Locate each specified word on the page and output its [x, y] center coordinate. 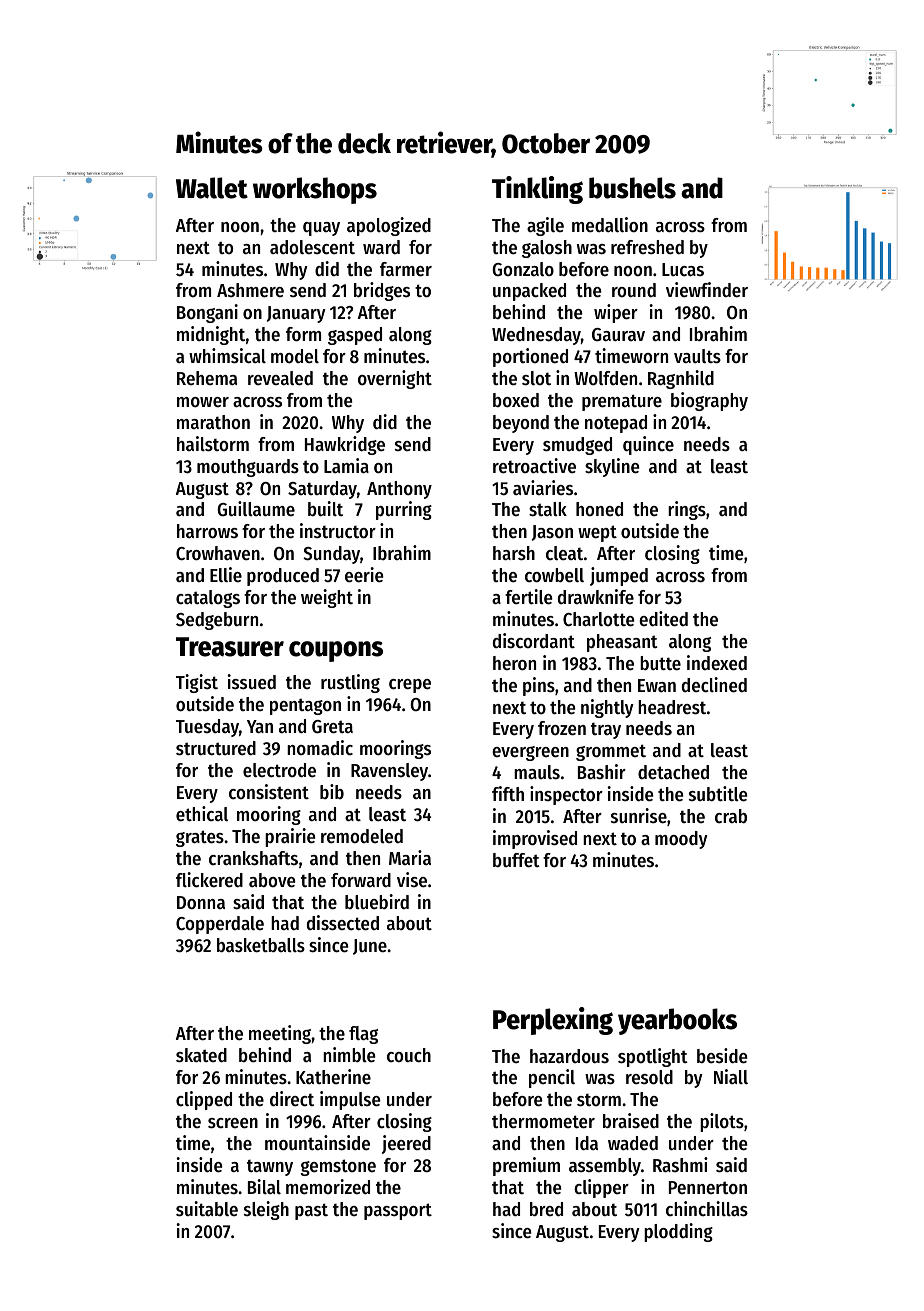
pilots [722, 1122]
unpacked [529, 292]
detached [673, 772]
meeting [280, 1034]
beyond [521, 424]
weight [327, 598]
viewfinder [707, 290]
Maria [410, 857]
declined [714, 685]
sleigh [266, 1210]
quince [648, 445]
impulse [350, 1100]
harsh [514, 553]
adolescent [312, 247]
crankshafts [253, 858]
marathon [213, 422]
